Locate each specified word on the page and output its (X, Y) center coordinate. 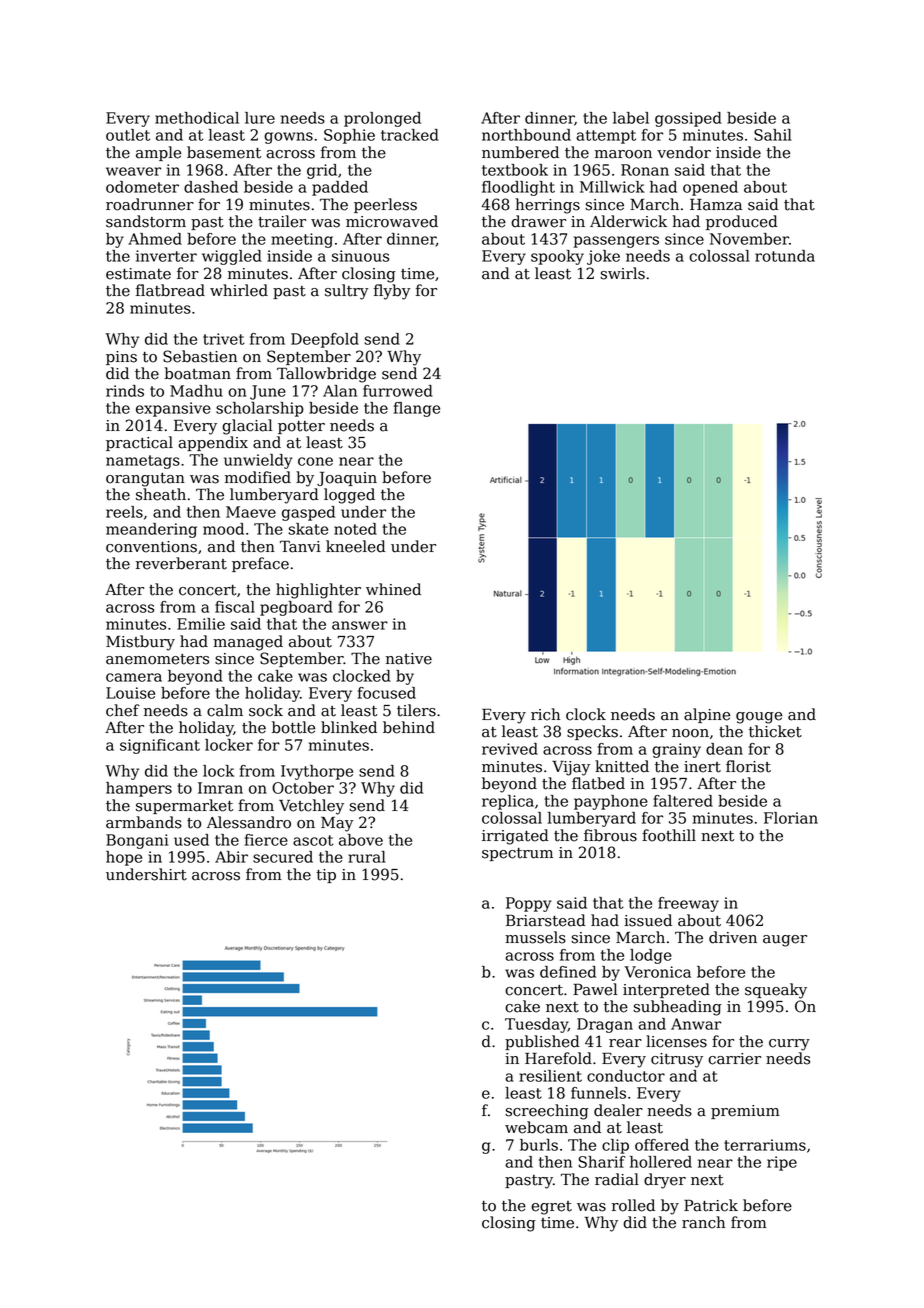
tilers (416, 710)
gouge (759, 718)
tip (326, 876)
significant (160, 746)
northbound (526, 135)
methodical (197, 118)
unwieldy (258, 461)
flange (417, 409)
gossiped (688, 119)
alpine (707, 715)
